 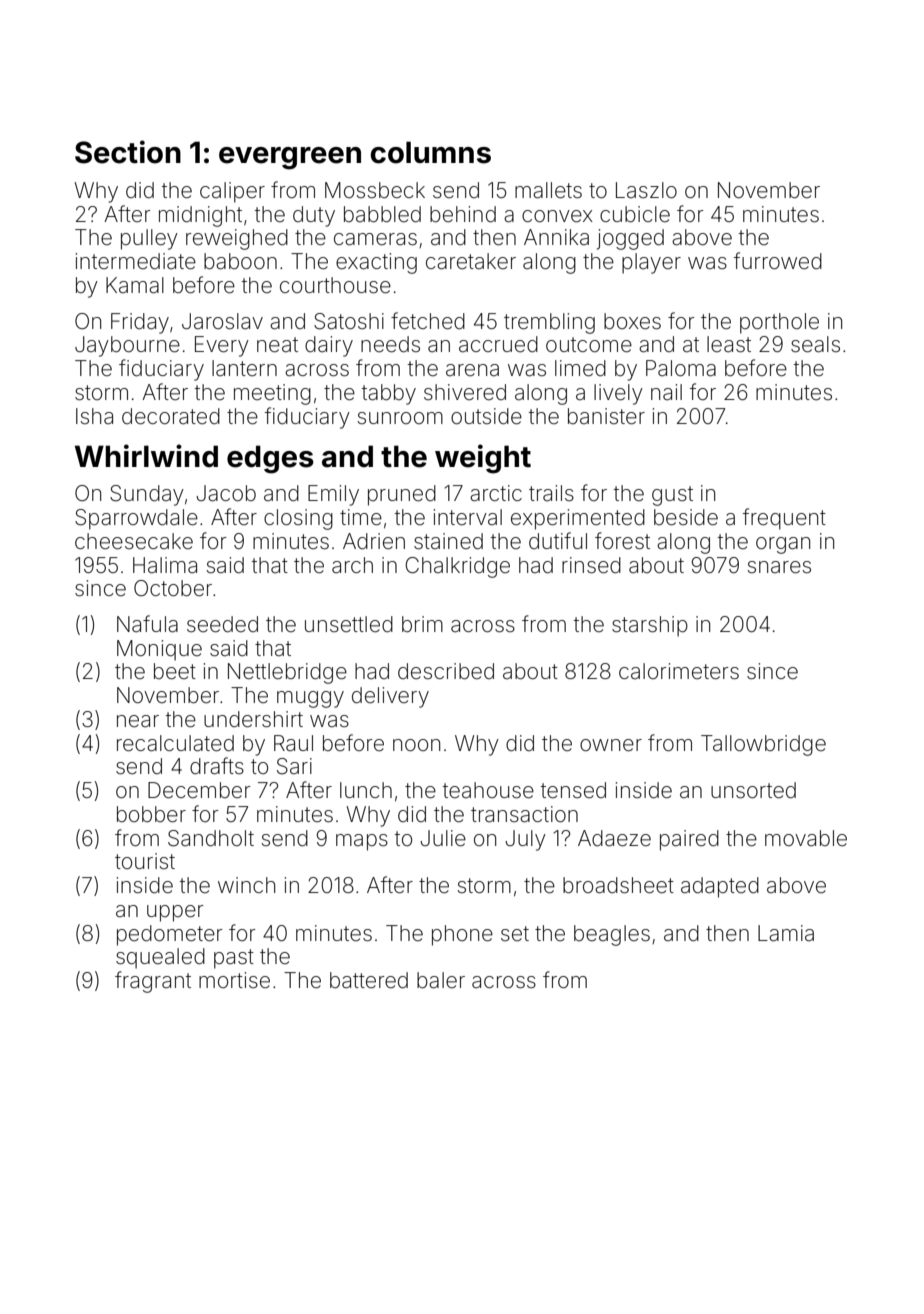 I want to click on pulley, so click(x=149, y=239).
